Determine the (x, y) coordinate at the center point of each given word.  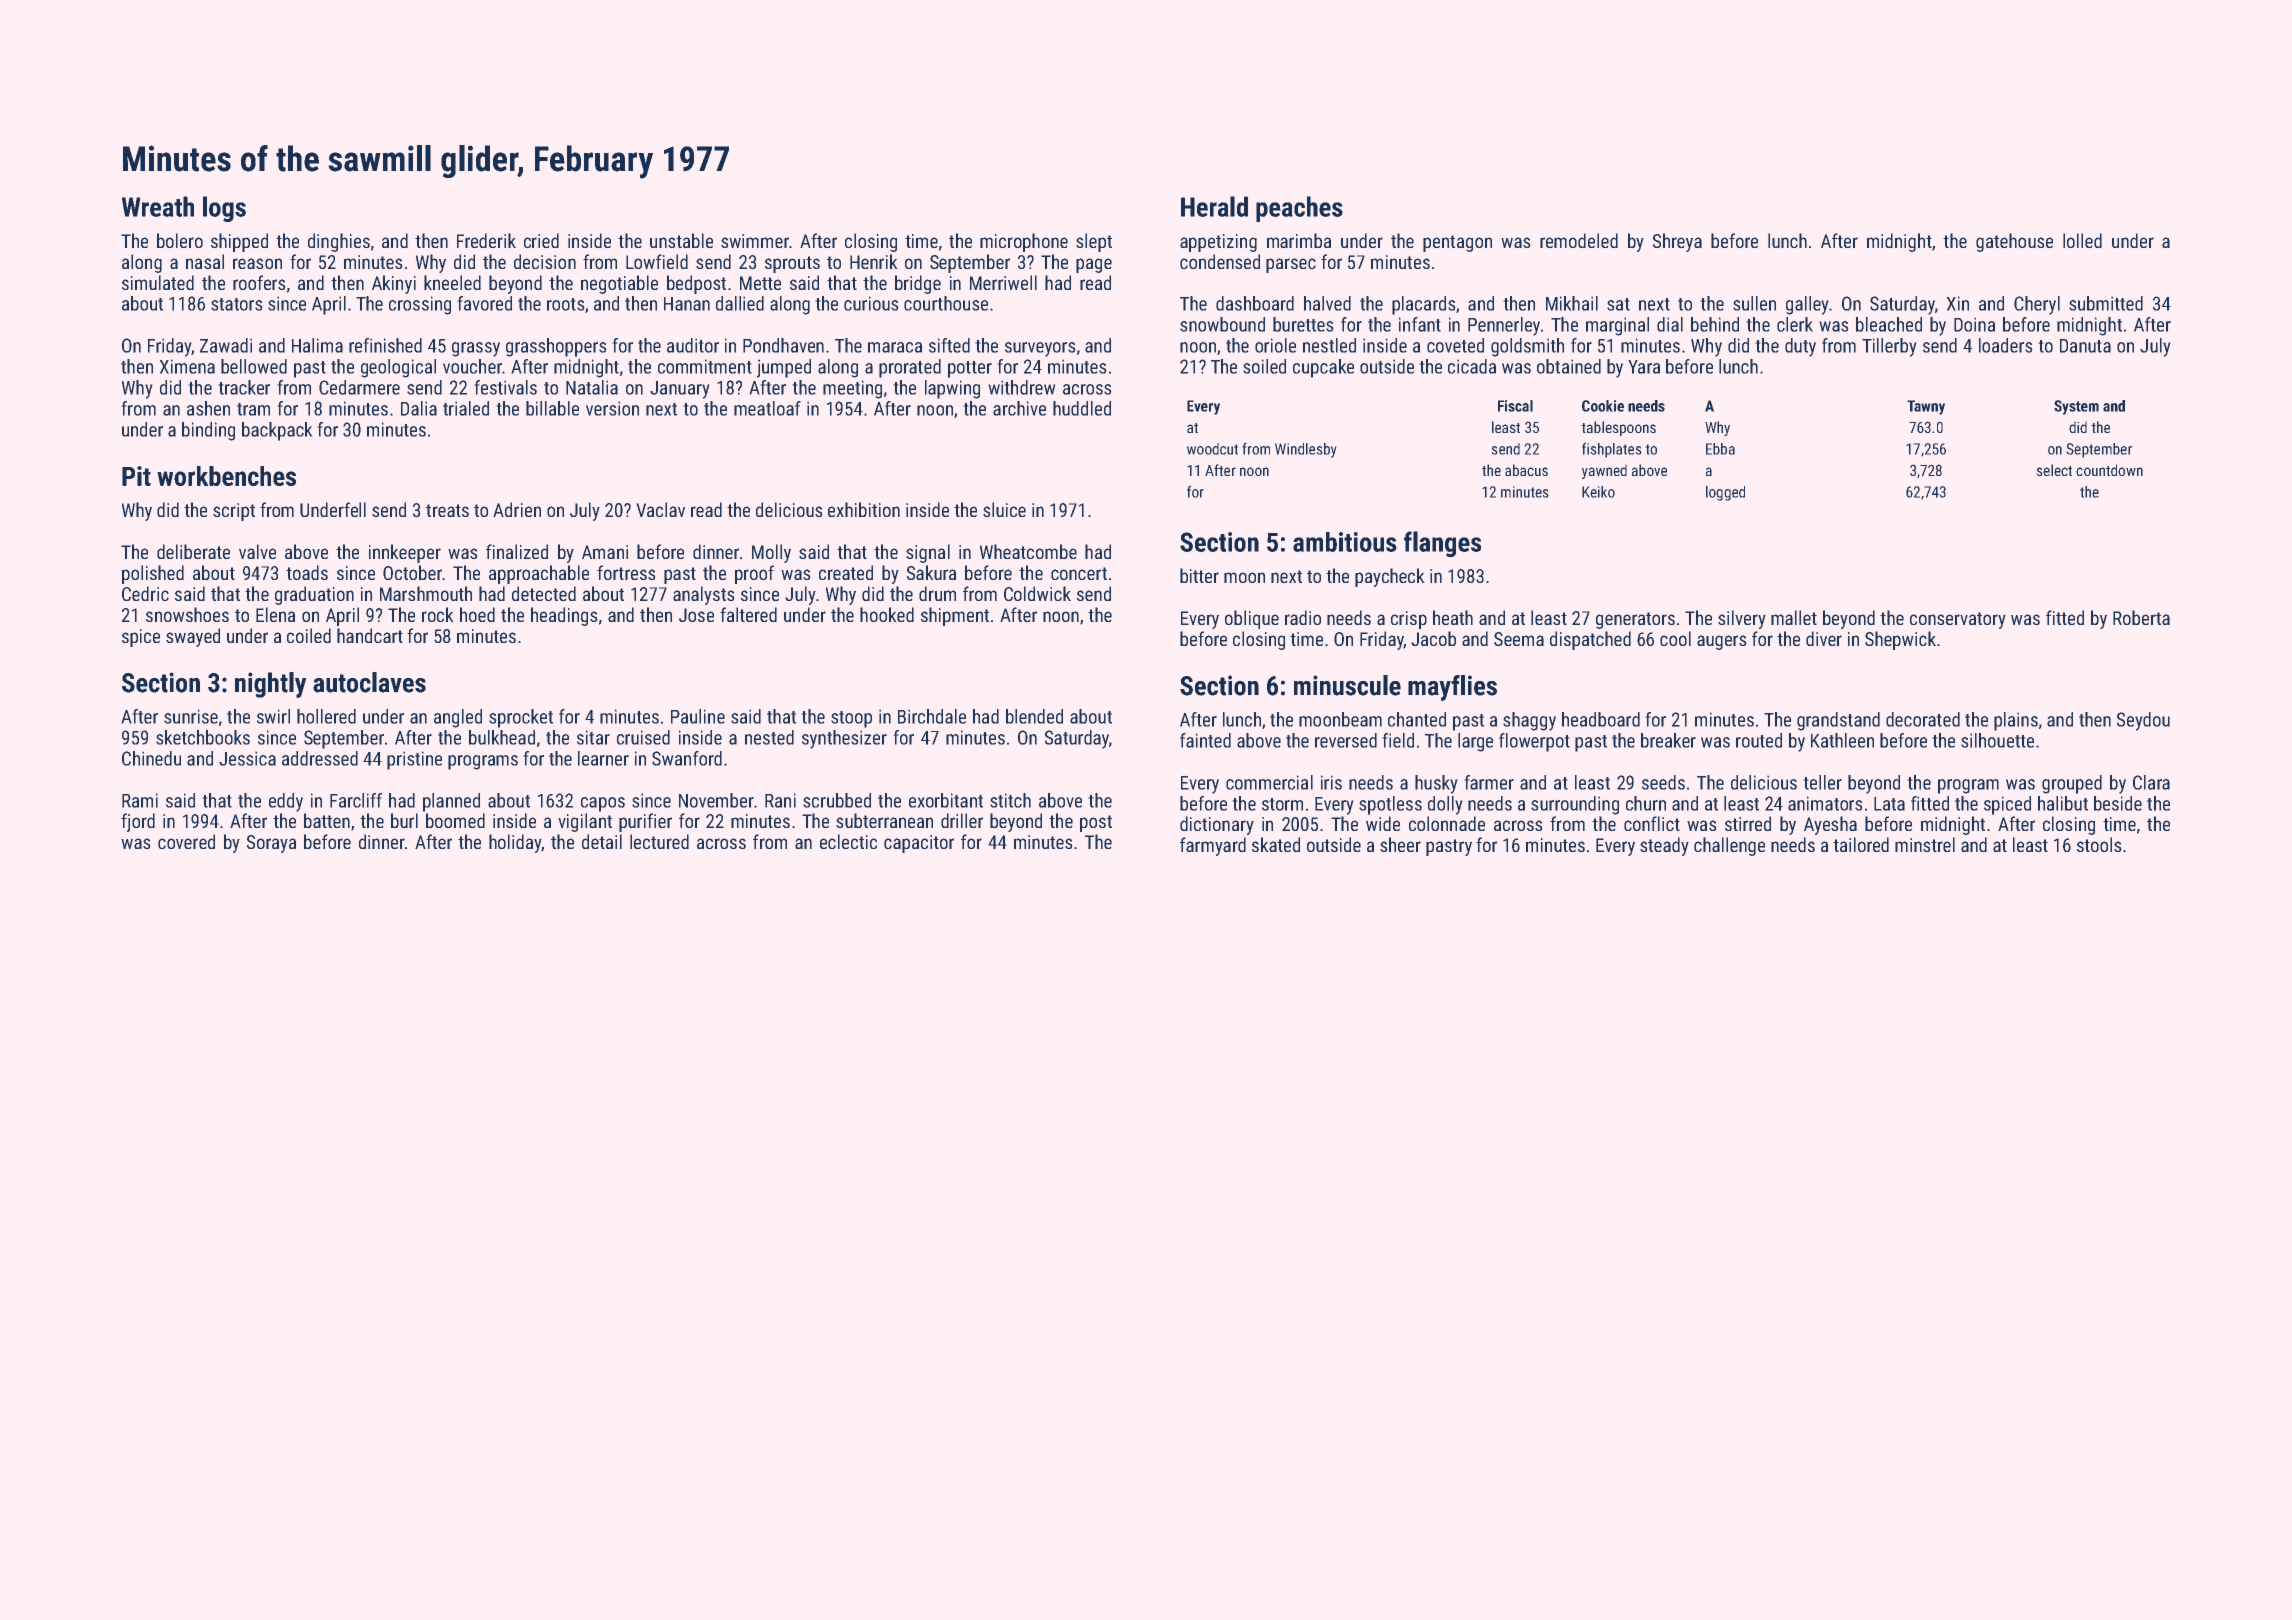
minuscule (1347, 685)
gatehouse (2014, 242)
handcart (370, 635)
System (2076, 407)
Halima (317, 345)
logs (224, 209)
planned (451, 802)
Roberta (2141, 617)
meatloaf (767, 408)
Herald (1214, 206)
